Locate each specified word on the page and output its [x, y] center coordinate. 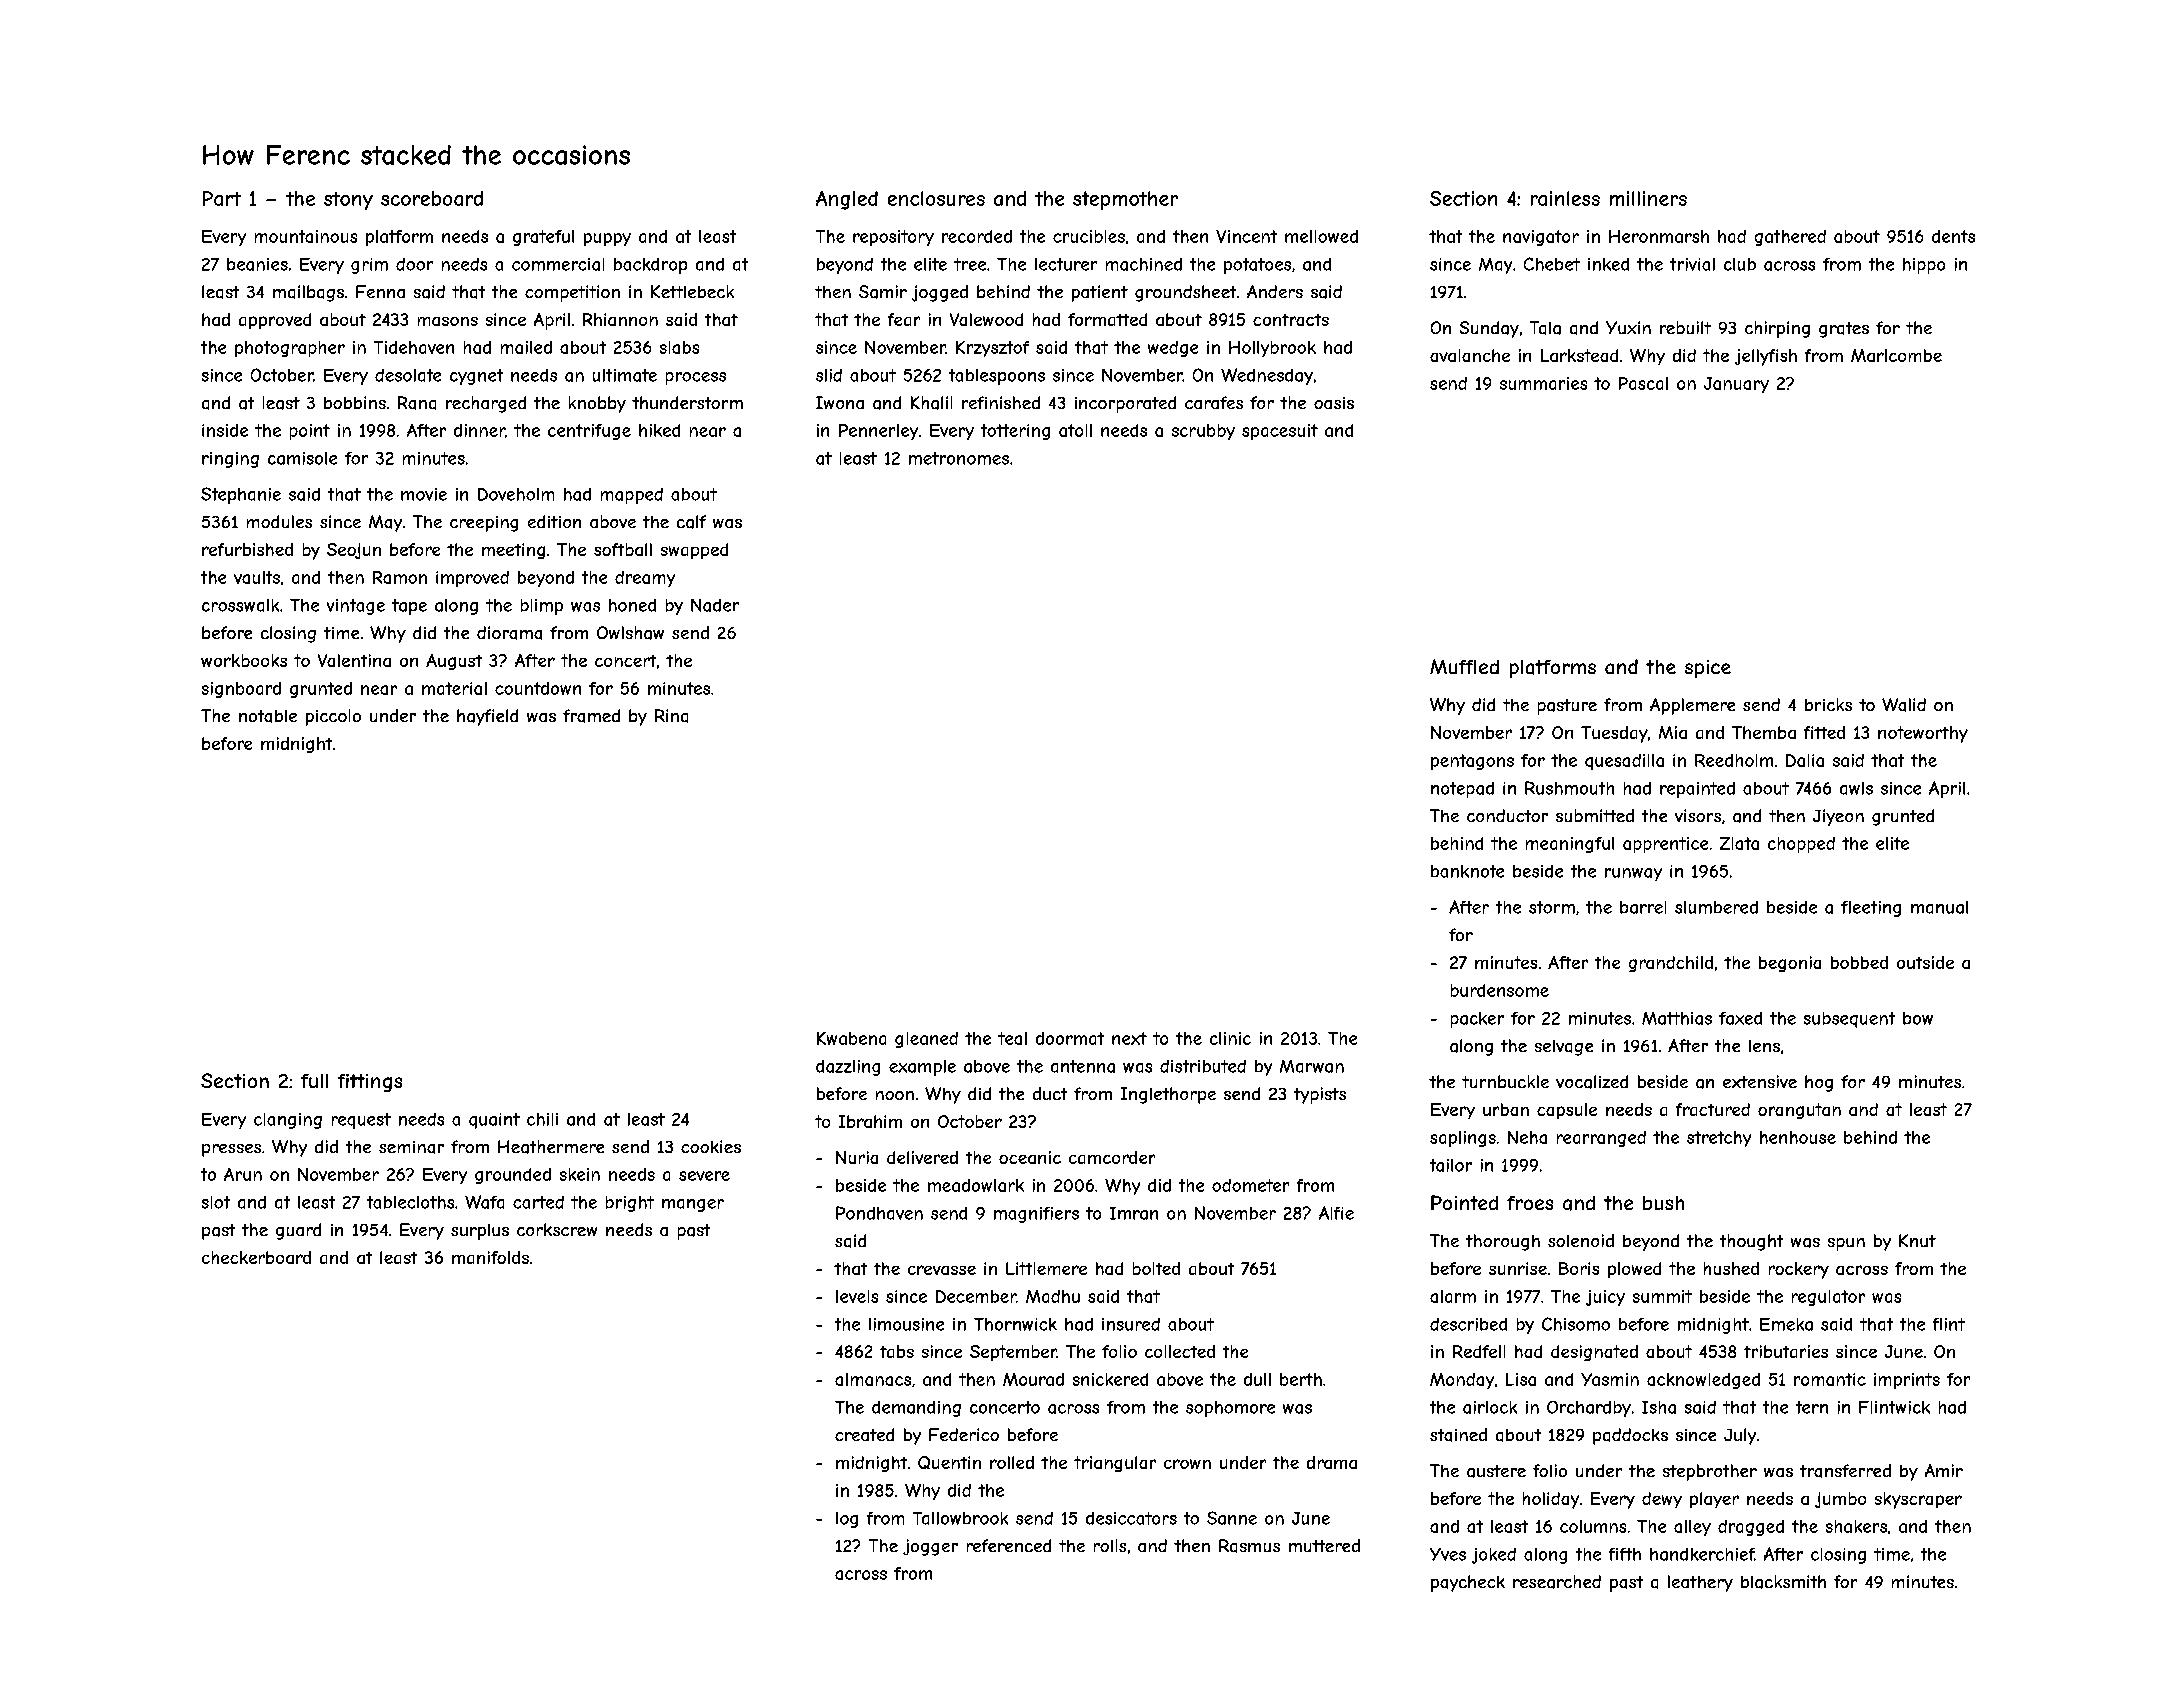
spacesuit [1280, 432]
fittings [370, 1083]
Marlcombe [1896, 355]
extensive [1760, 1081]
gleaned [926, 1040]
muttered [1324, 1545]
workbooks [244, 660]
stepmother [1125, 200]
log [847, 1520]
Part [222, 198]
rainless [1565, 198]
